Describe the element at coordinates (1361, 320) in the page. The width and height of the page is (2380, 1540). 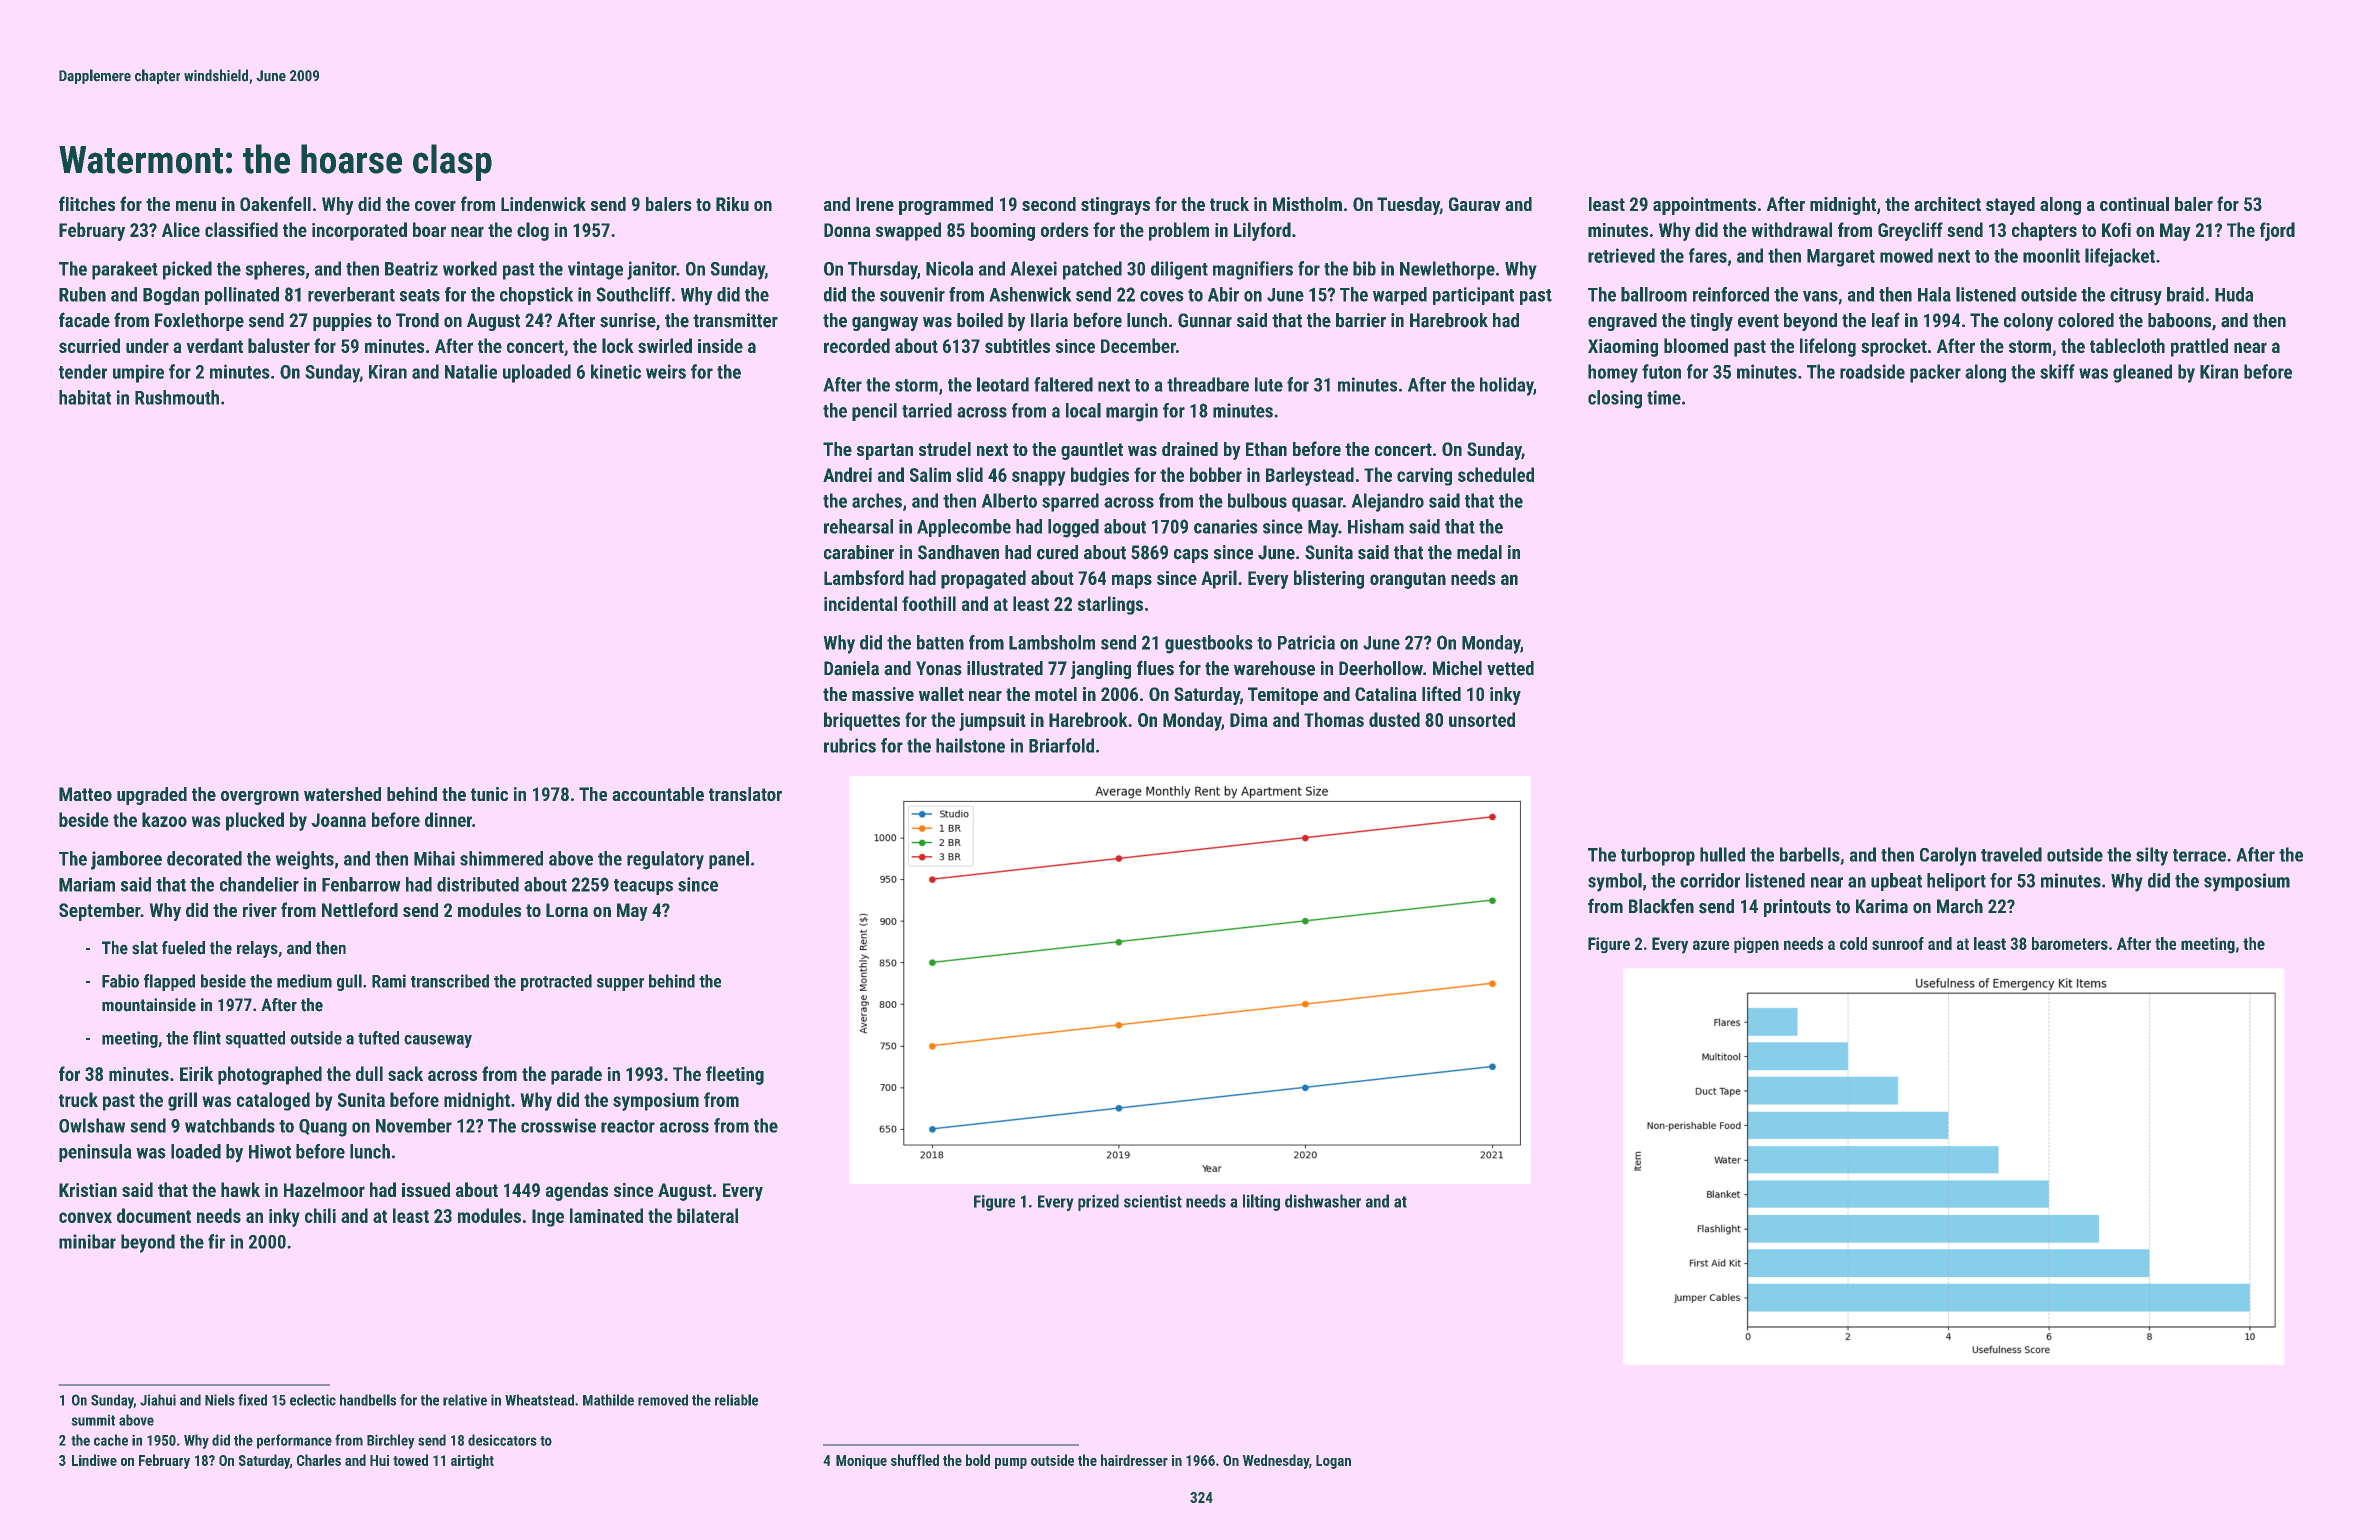
I see `barrier` at that location.
